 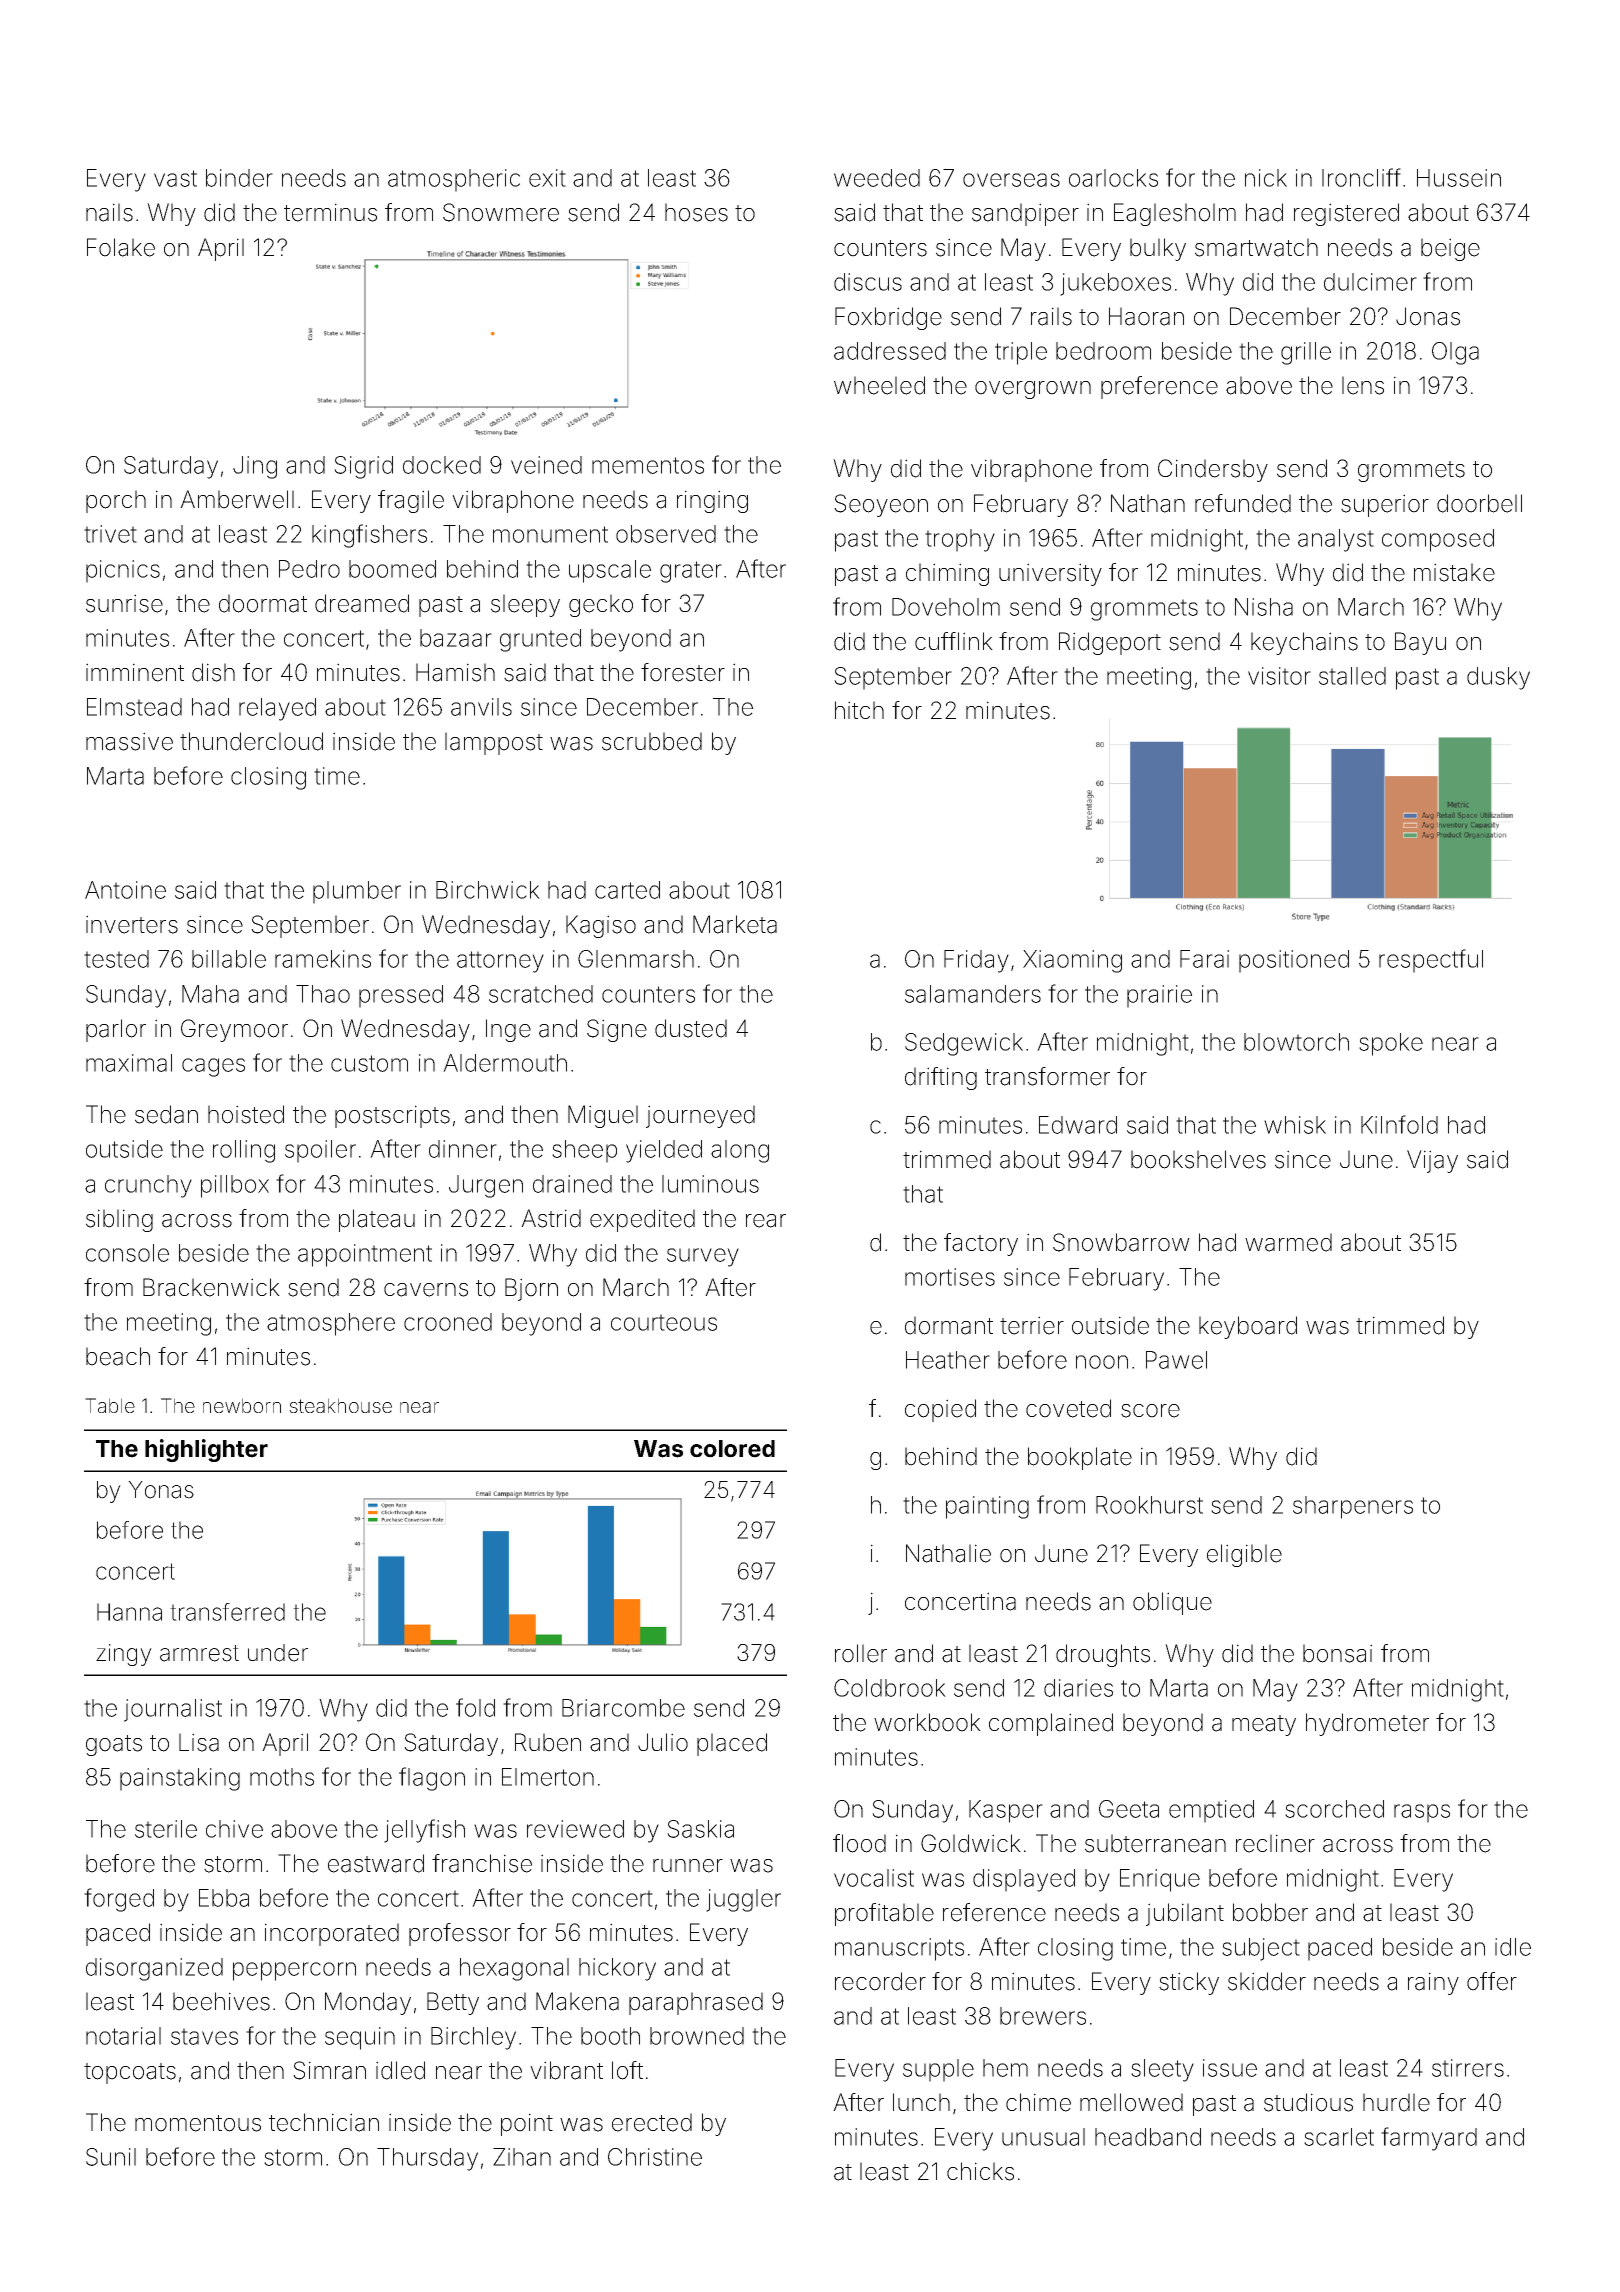 I want to click on Jing, so click(x=255, y=467).
